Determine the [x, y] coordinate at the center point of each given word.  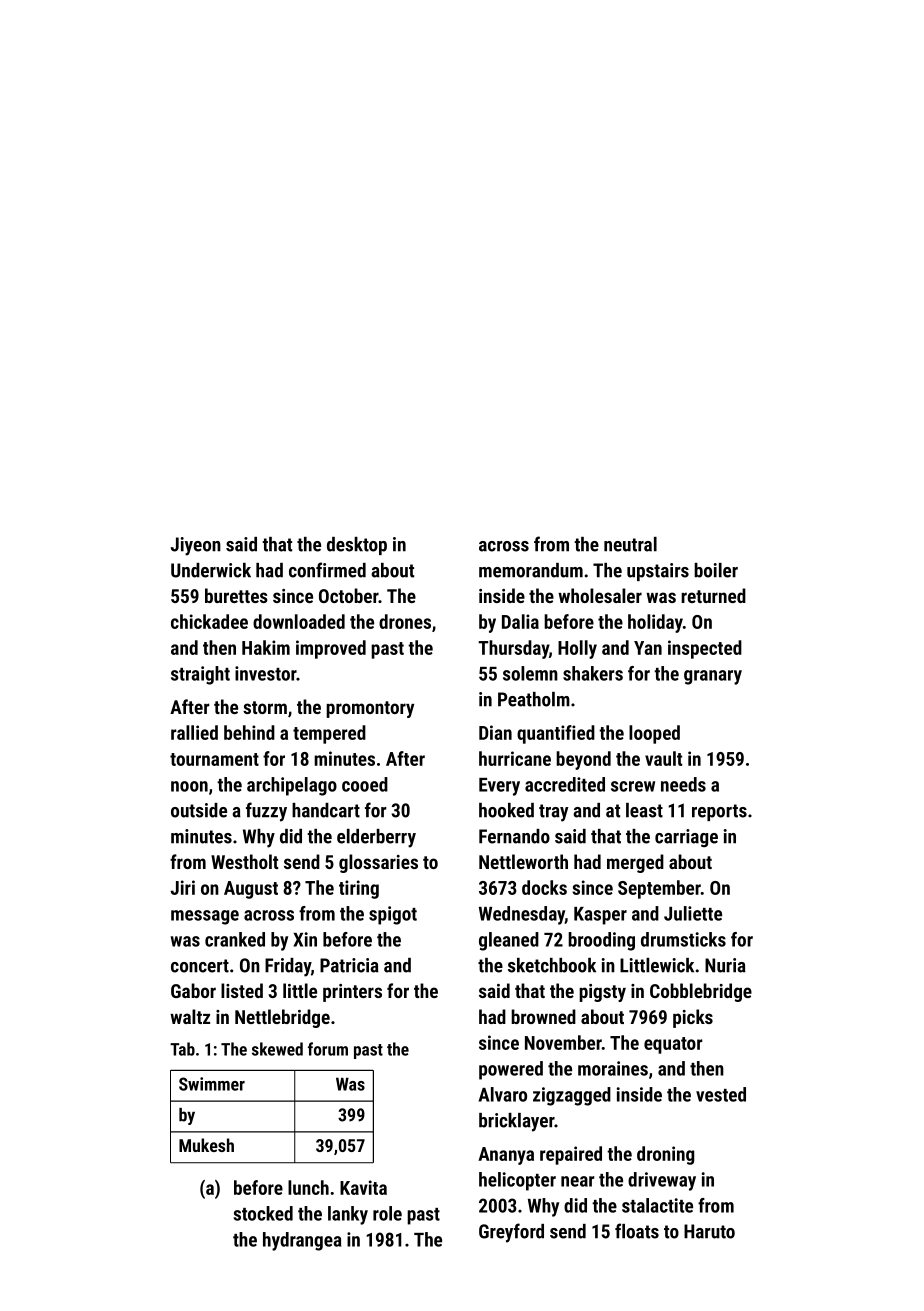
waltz [190, 1016]
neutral [630, 544]
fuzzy [266, 812]
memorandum [531, 570]
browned [543, 1016]
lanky [348, 1215]
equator [673, 1045]
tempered [329, 734]
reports [719, 812]
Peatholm [534, 699]
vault [663, 758]
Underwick [211, 570]
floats [637, 1231]
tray [554, 813]
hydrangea [302, 1241]
